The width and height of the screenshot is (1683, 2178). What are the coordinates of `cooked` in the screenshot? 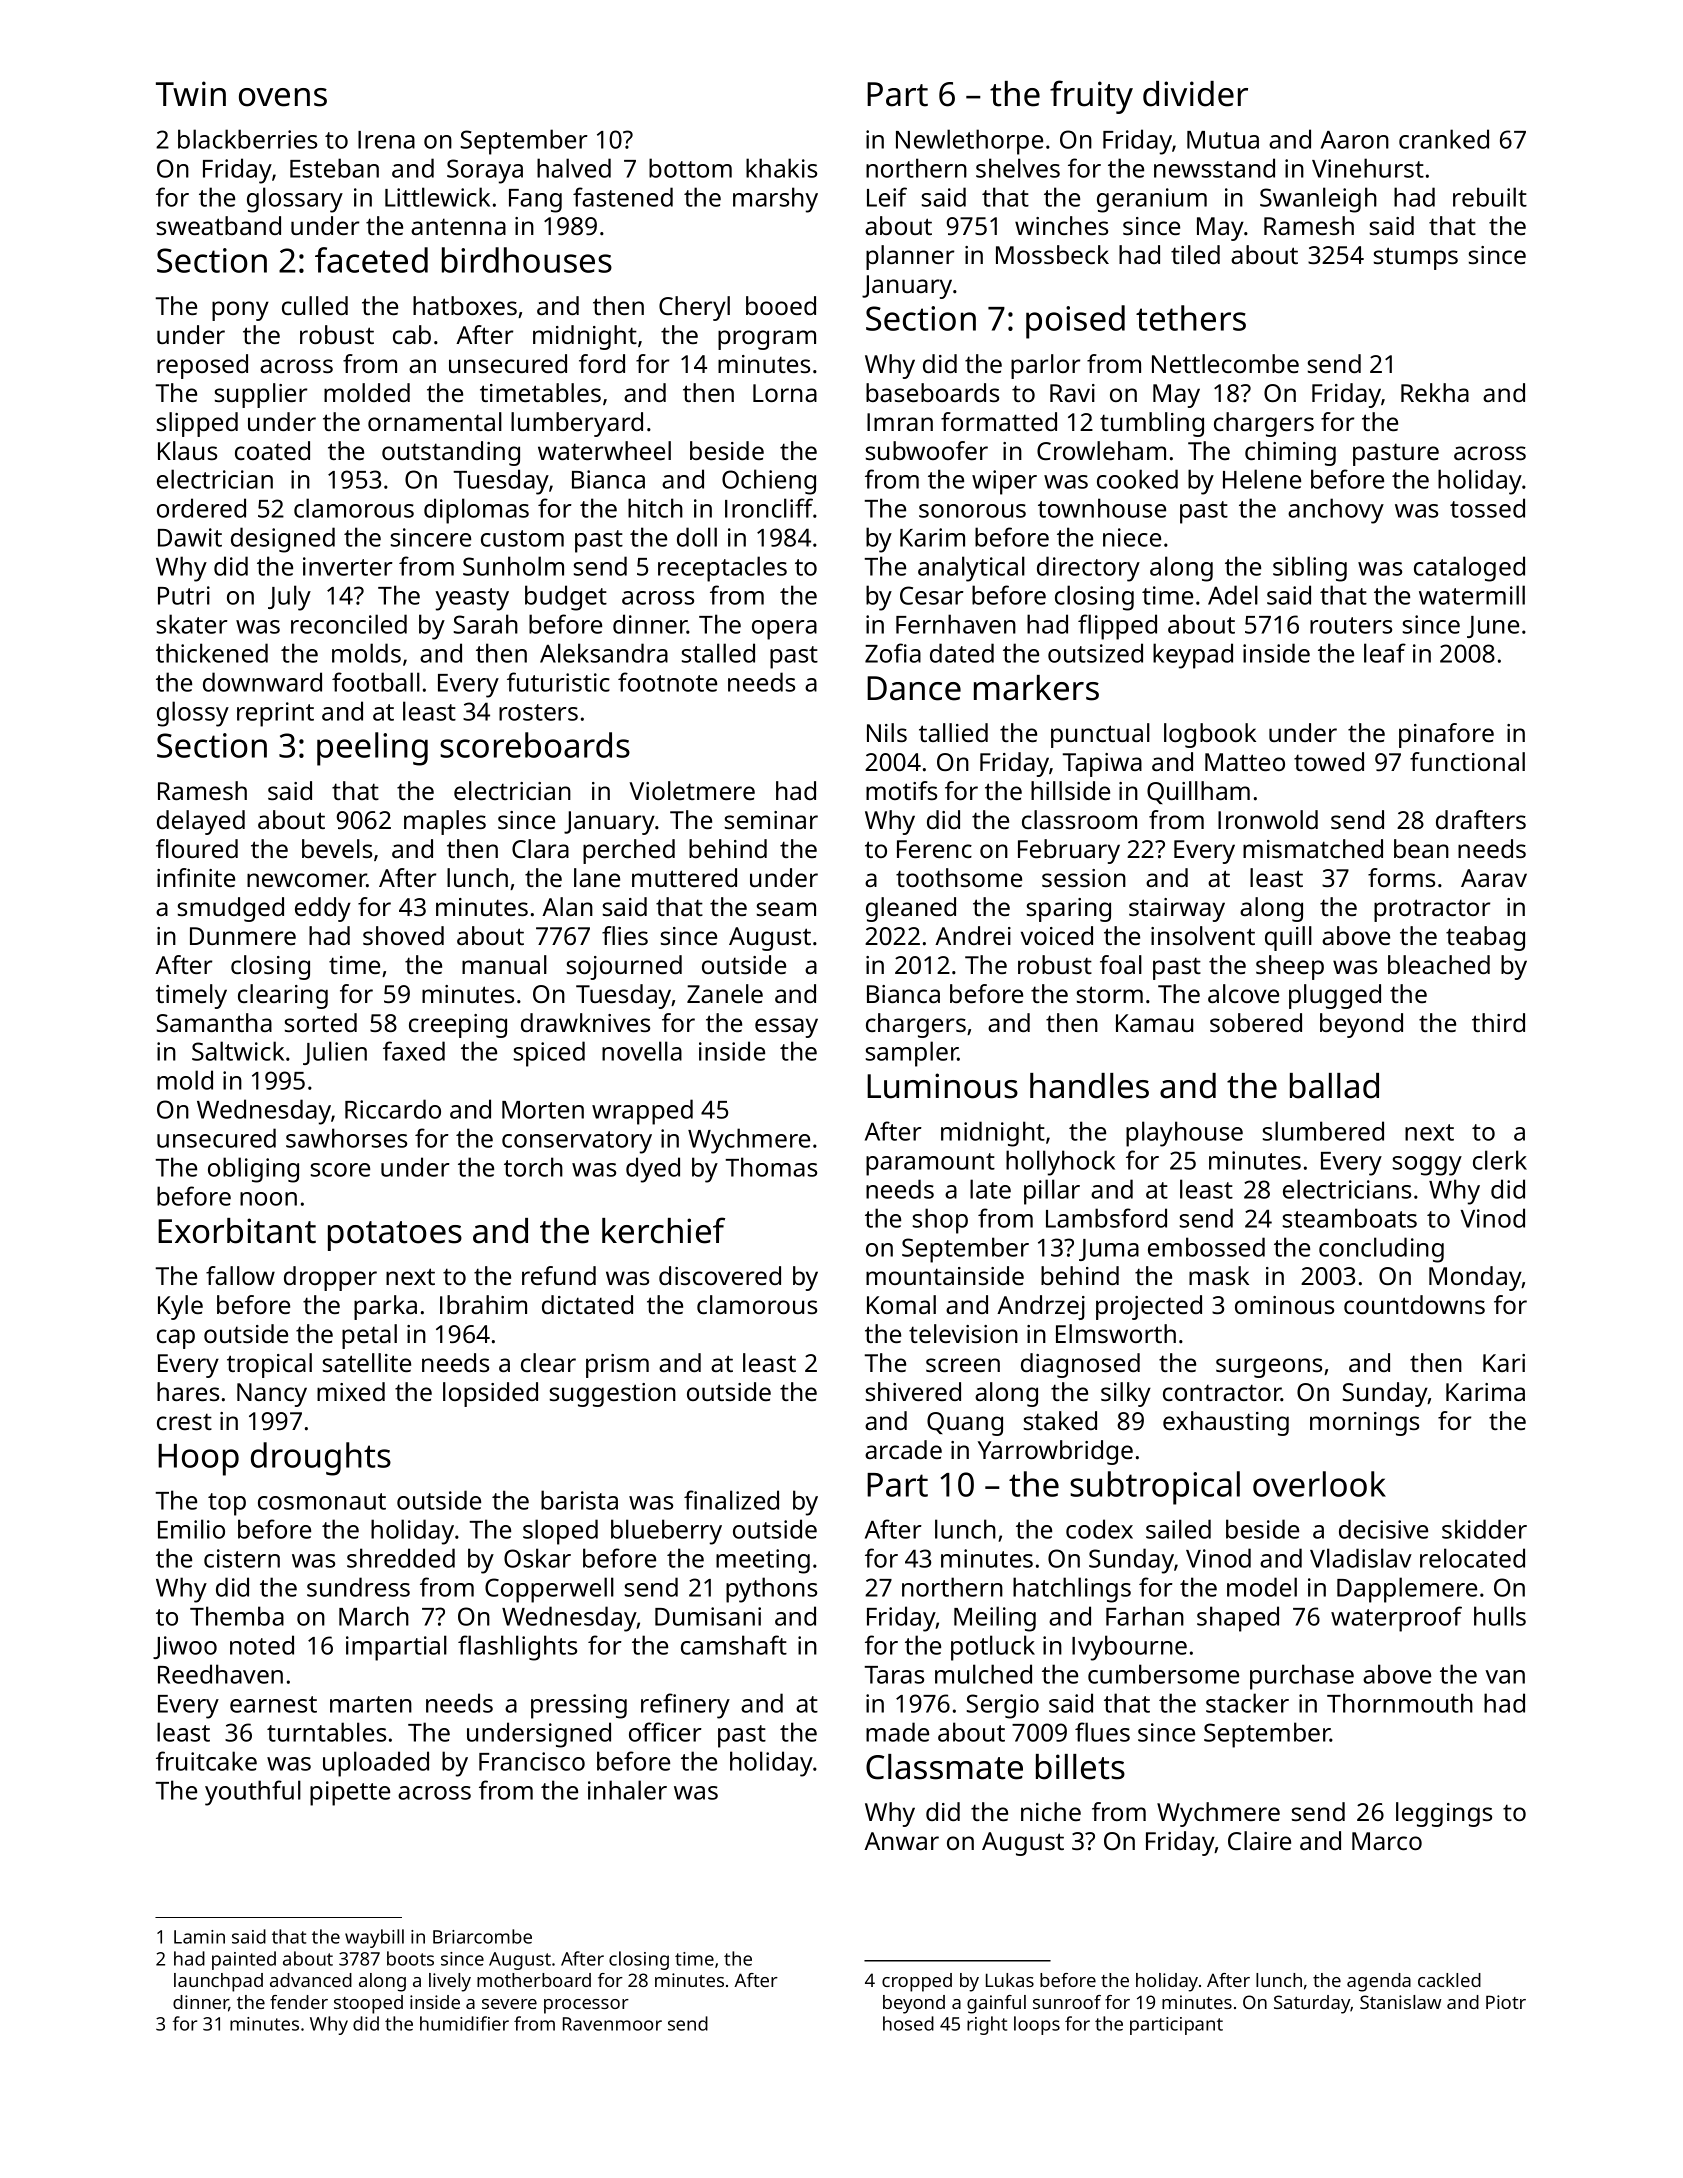 It's located at (1137, 479).
